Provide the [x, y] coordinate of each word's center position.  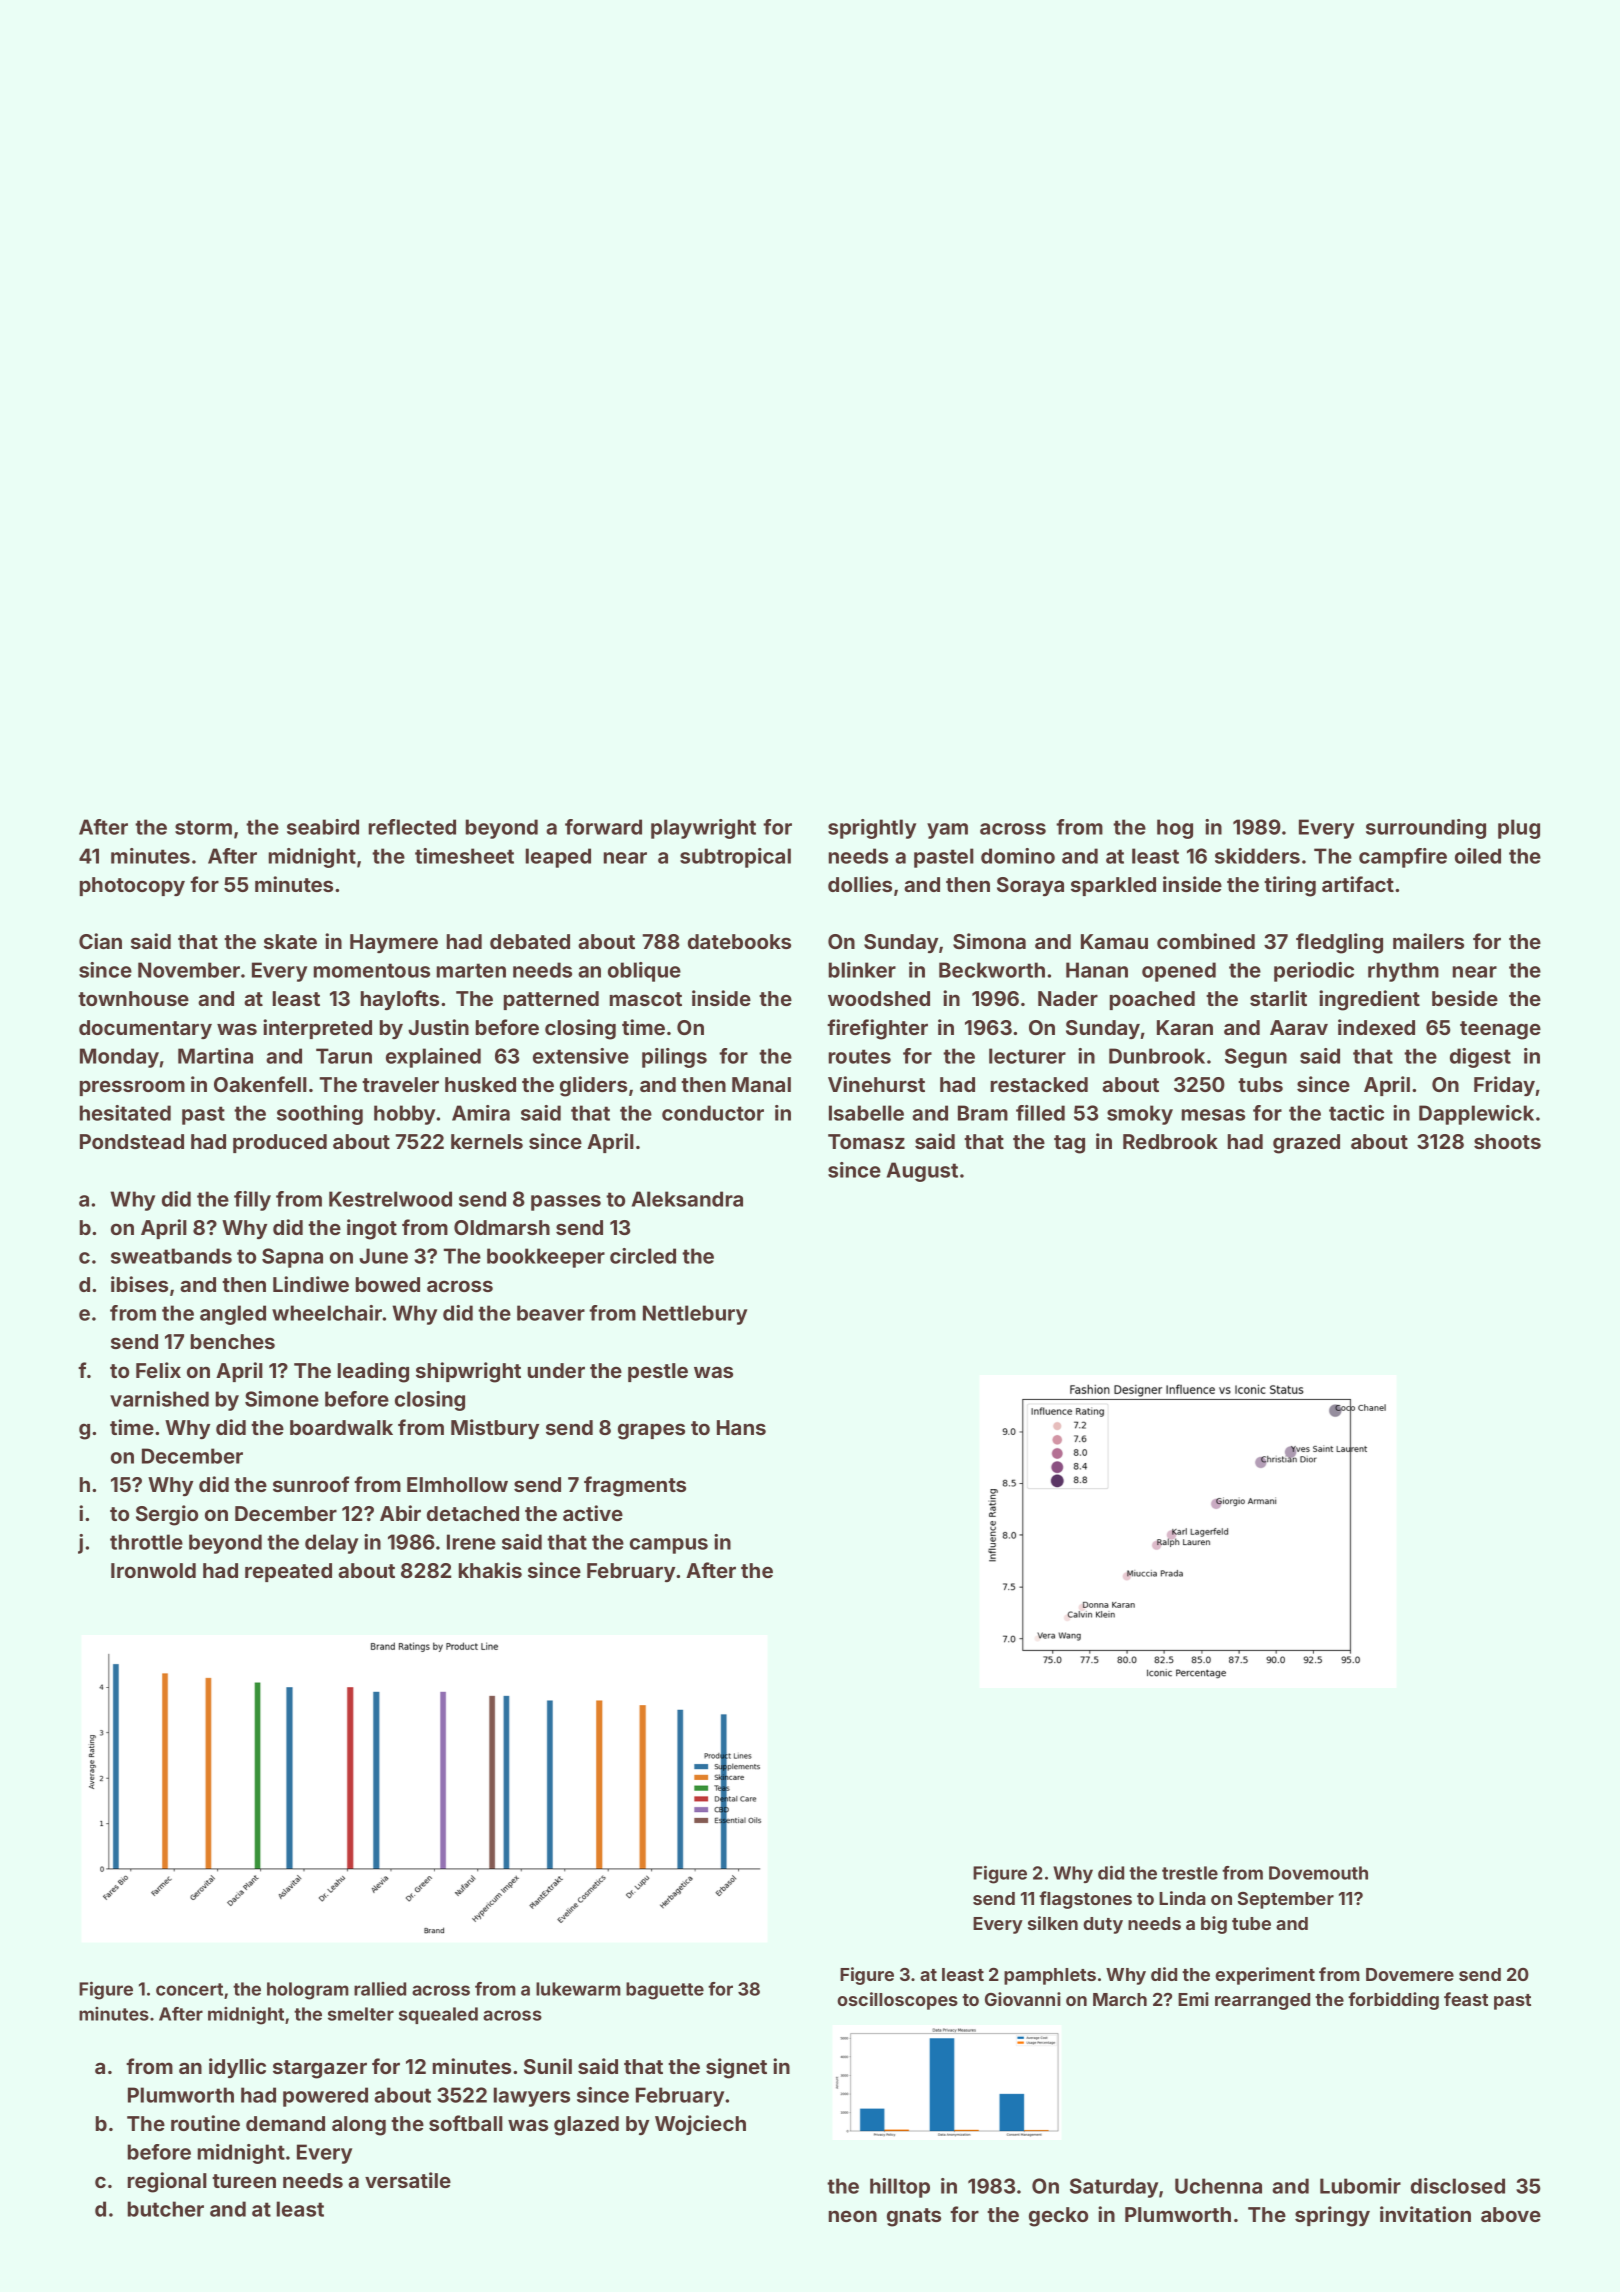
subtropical [735, 858]
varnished [159, 1399]
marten [471, 970]
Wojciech [700, 2125]
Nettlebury [695, 1315]
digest [1480, 1058]
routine [205, 2123]
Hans [741, 1427]
